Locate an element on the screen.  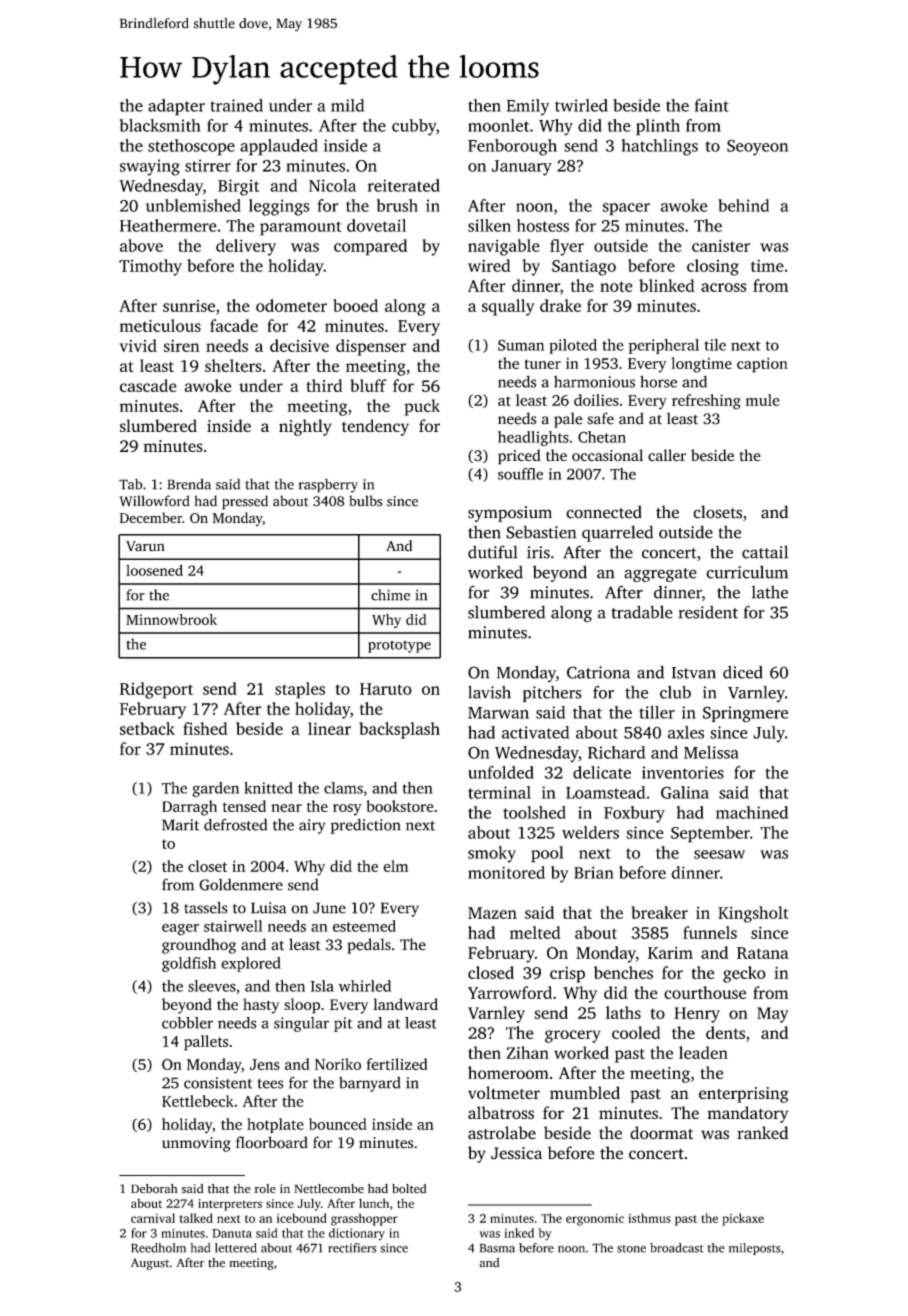
compared is located at coordinates (370, 247).
